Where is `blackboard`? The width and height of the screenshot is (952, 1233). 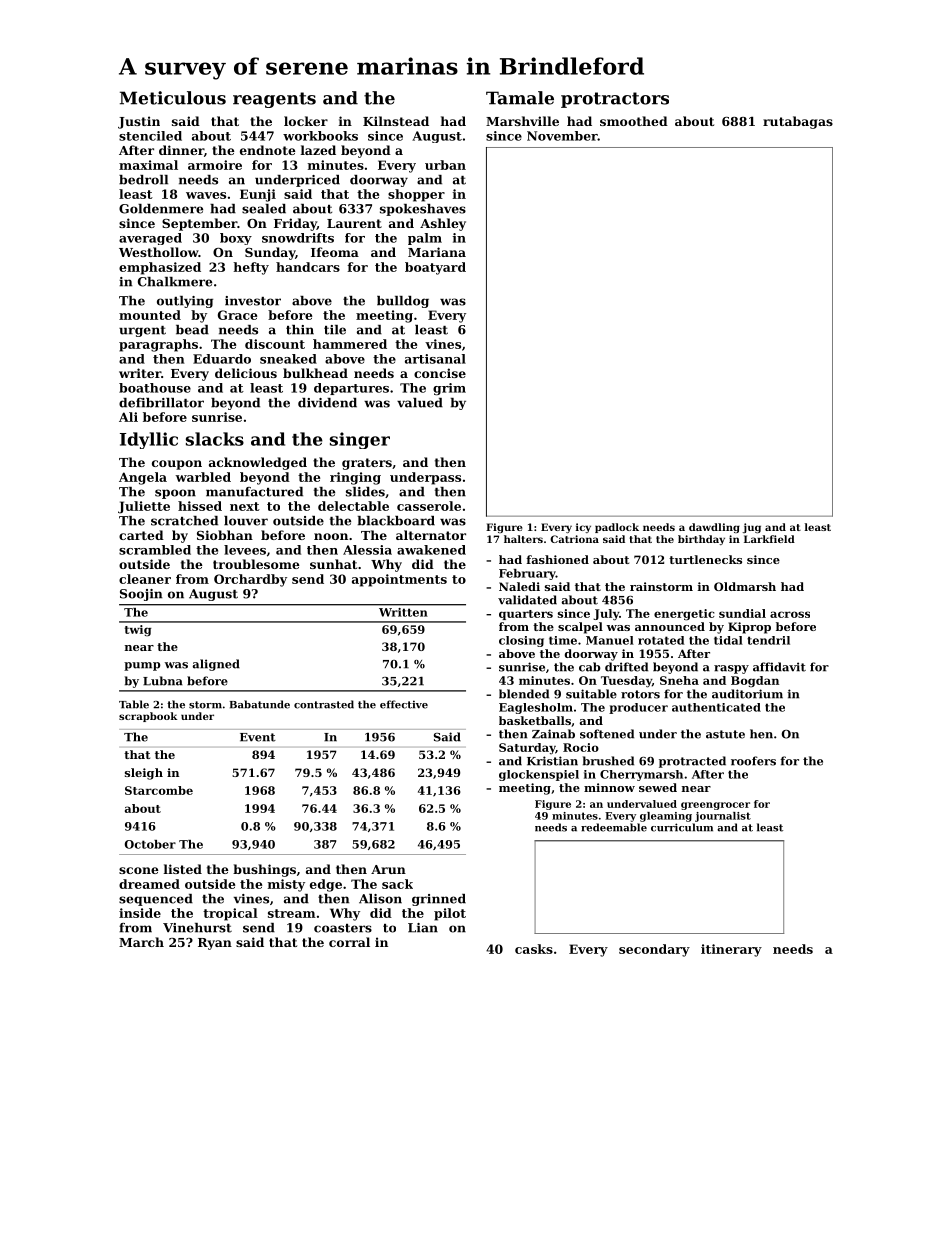 blackboard is located at coordinates (396, 521).
